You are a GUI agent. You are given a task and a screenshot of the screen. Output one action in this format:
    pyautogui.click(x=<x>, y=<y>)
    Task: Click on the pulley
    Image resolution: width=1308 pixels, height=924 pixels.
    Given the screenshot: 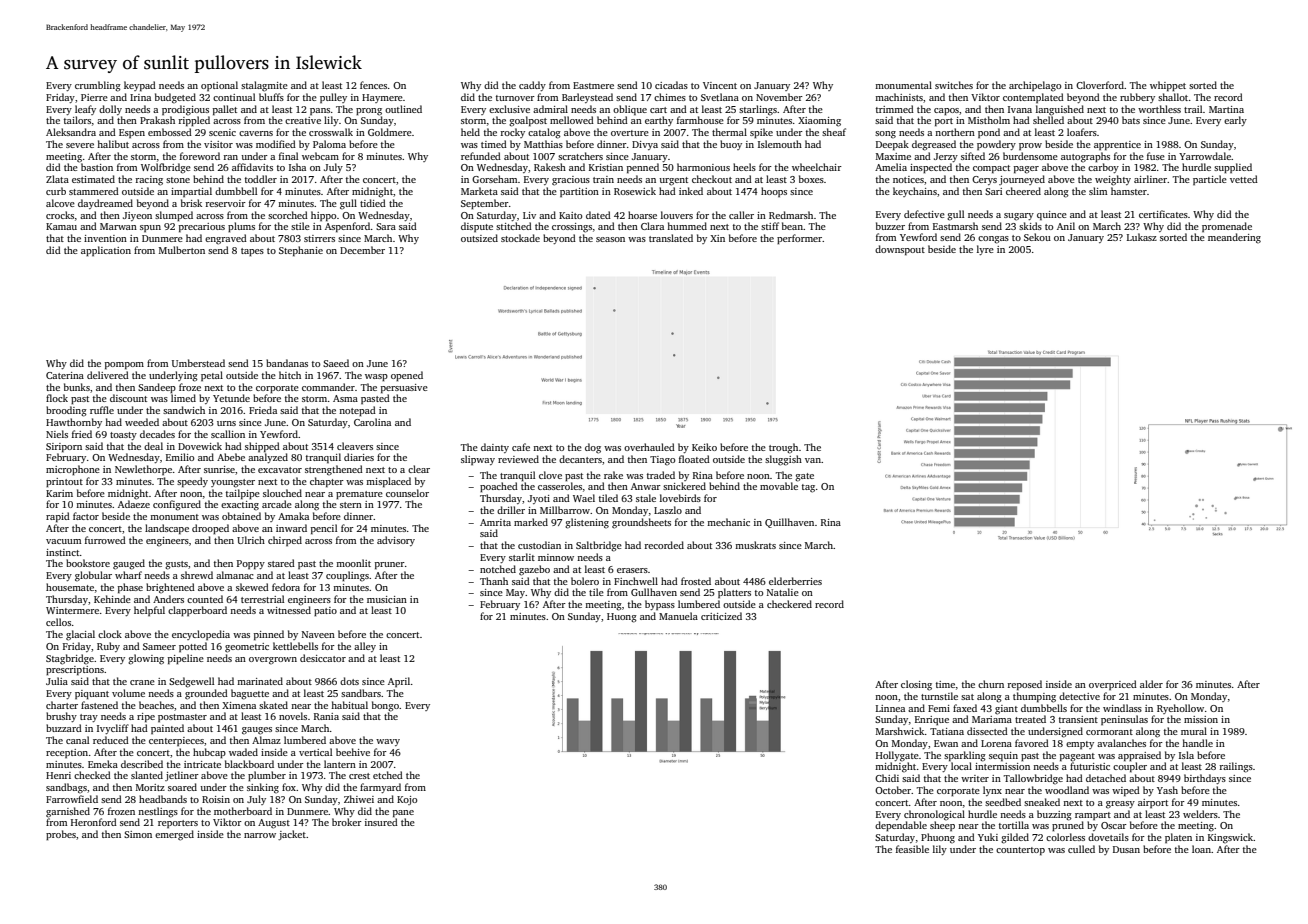 What is the action you would take?
    pyautogui.click(x=333, y=98)
